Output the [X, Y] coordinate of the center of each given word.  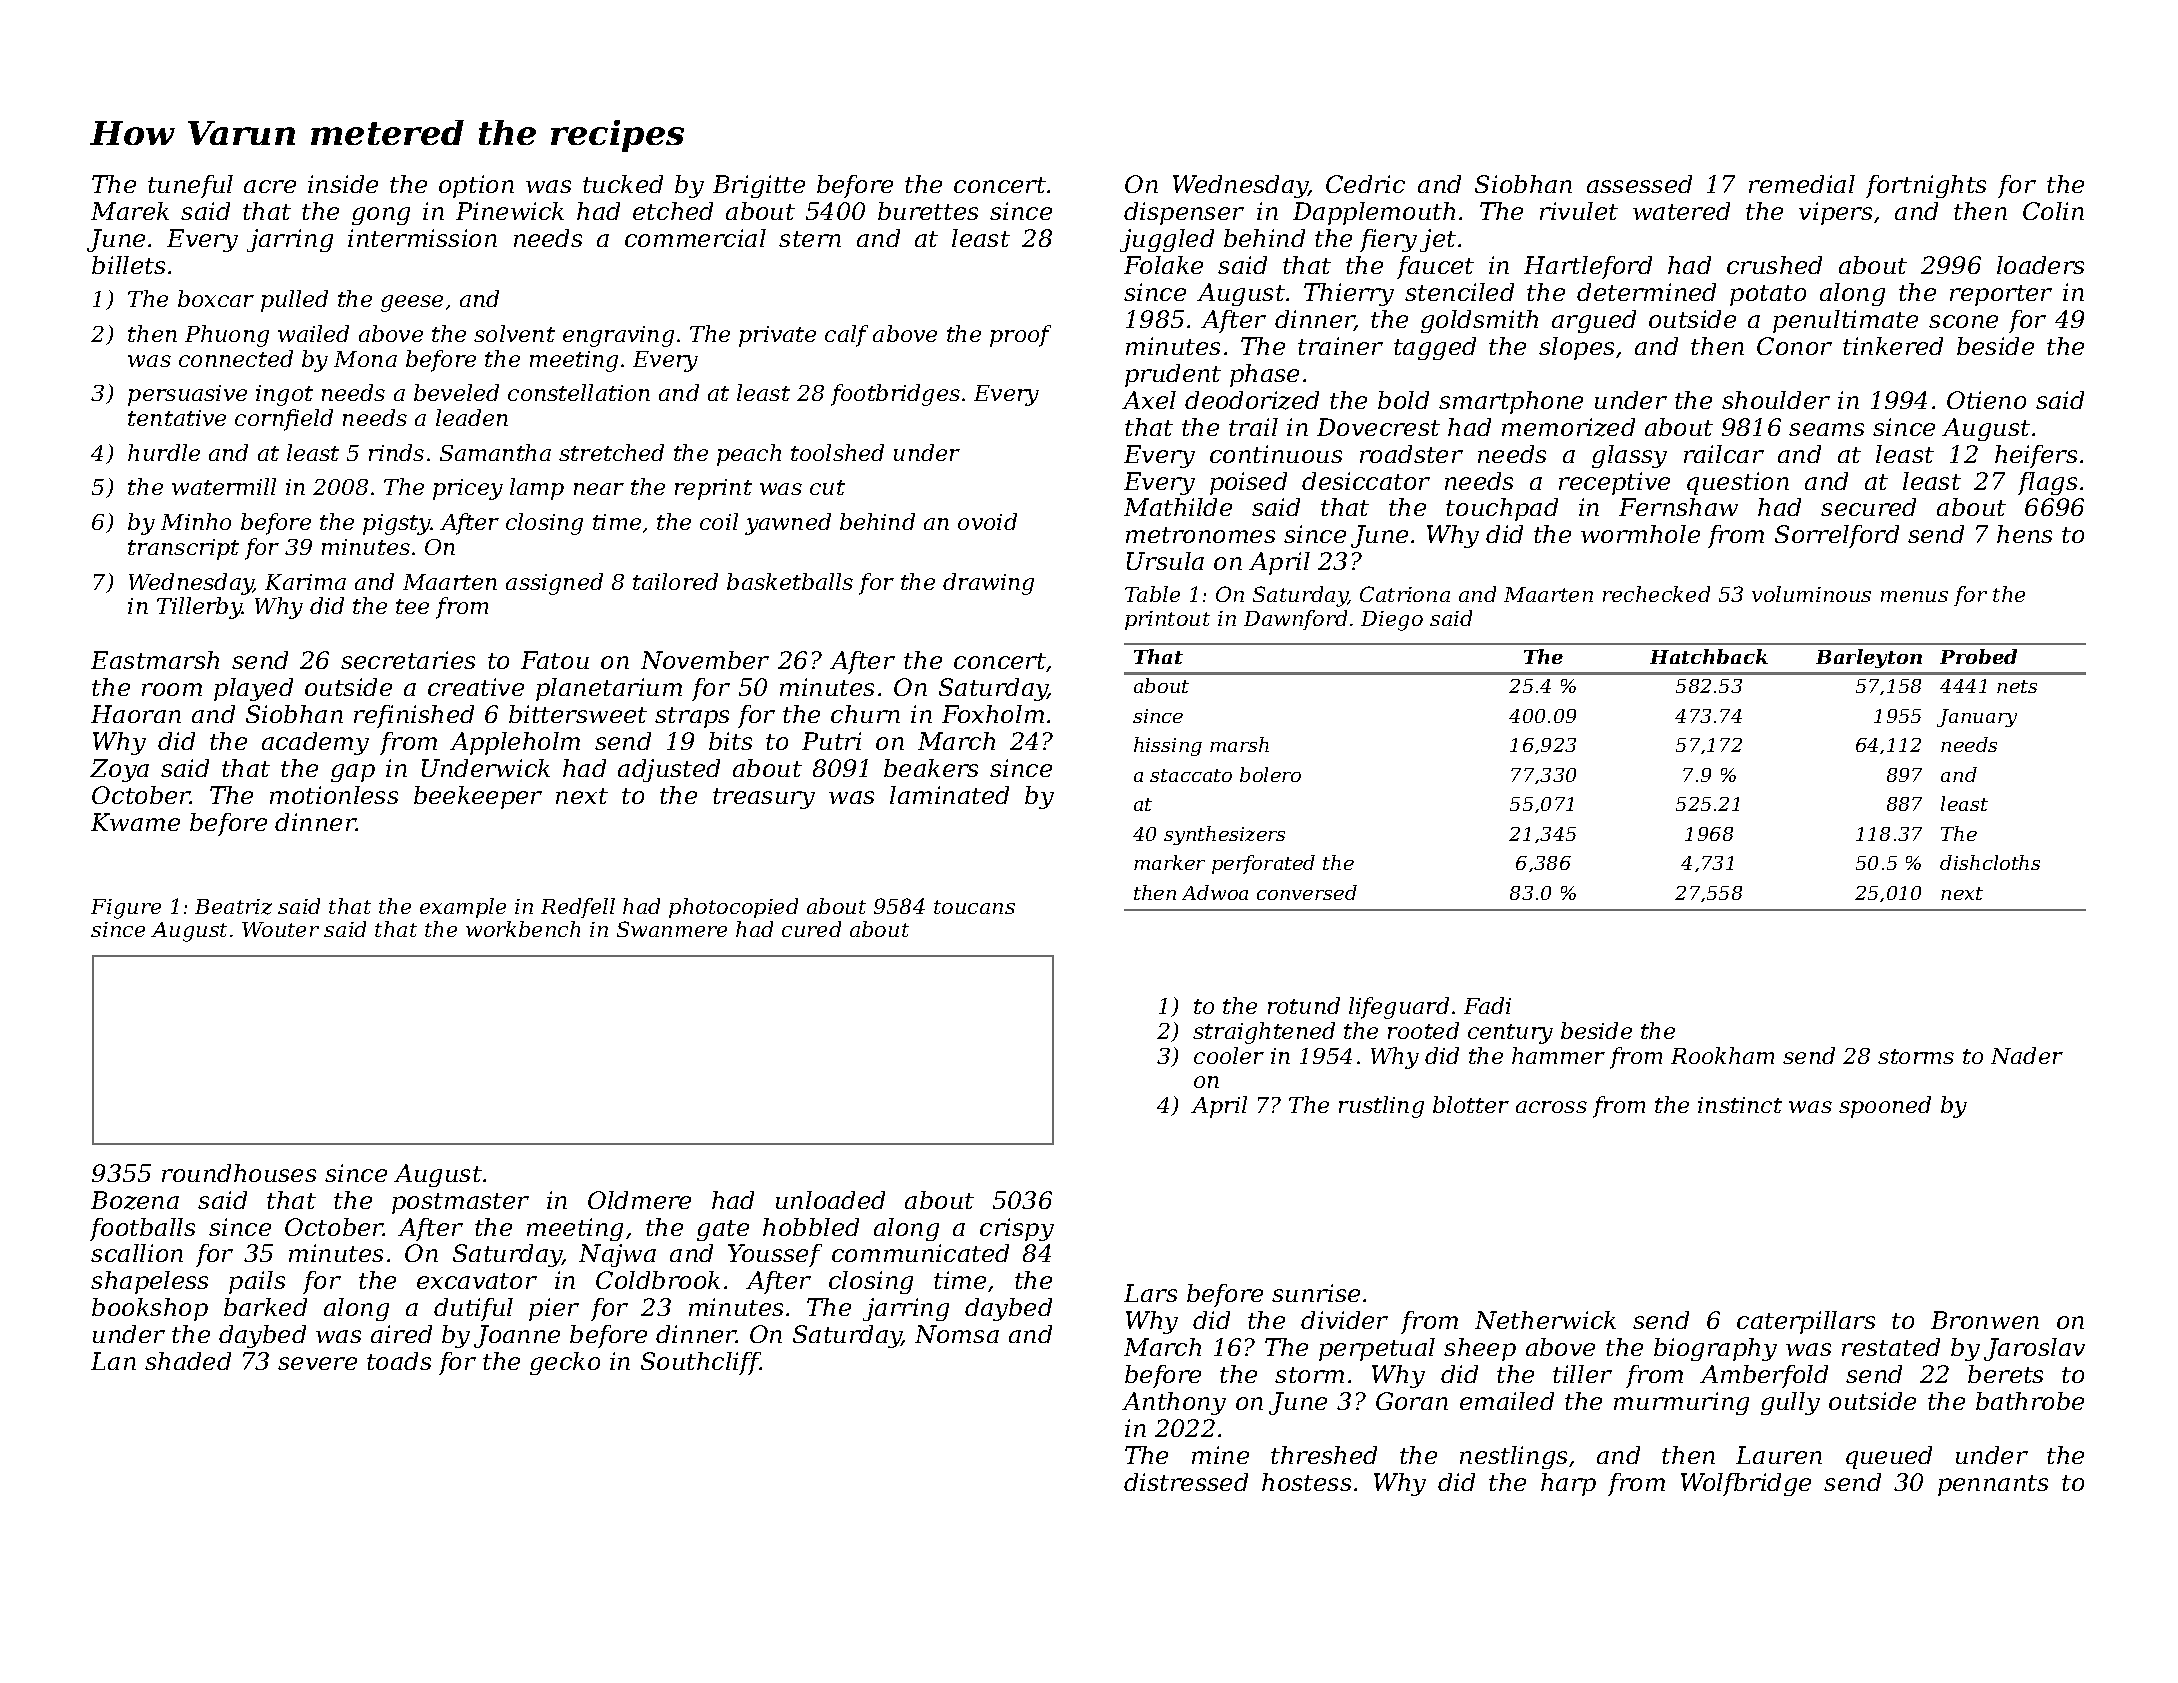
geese [412, 303]
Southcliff [701, 1363]
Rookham [1722, 1055]
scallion [137, 1253]
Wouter [280, 929]
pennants [1993, 1485]
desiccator [1366, 481]
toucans [974, 907]
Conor [1794, 346]
